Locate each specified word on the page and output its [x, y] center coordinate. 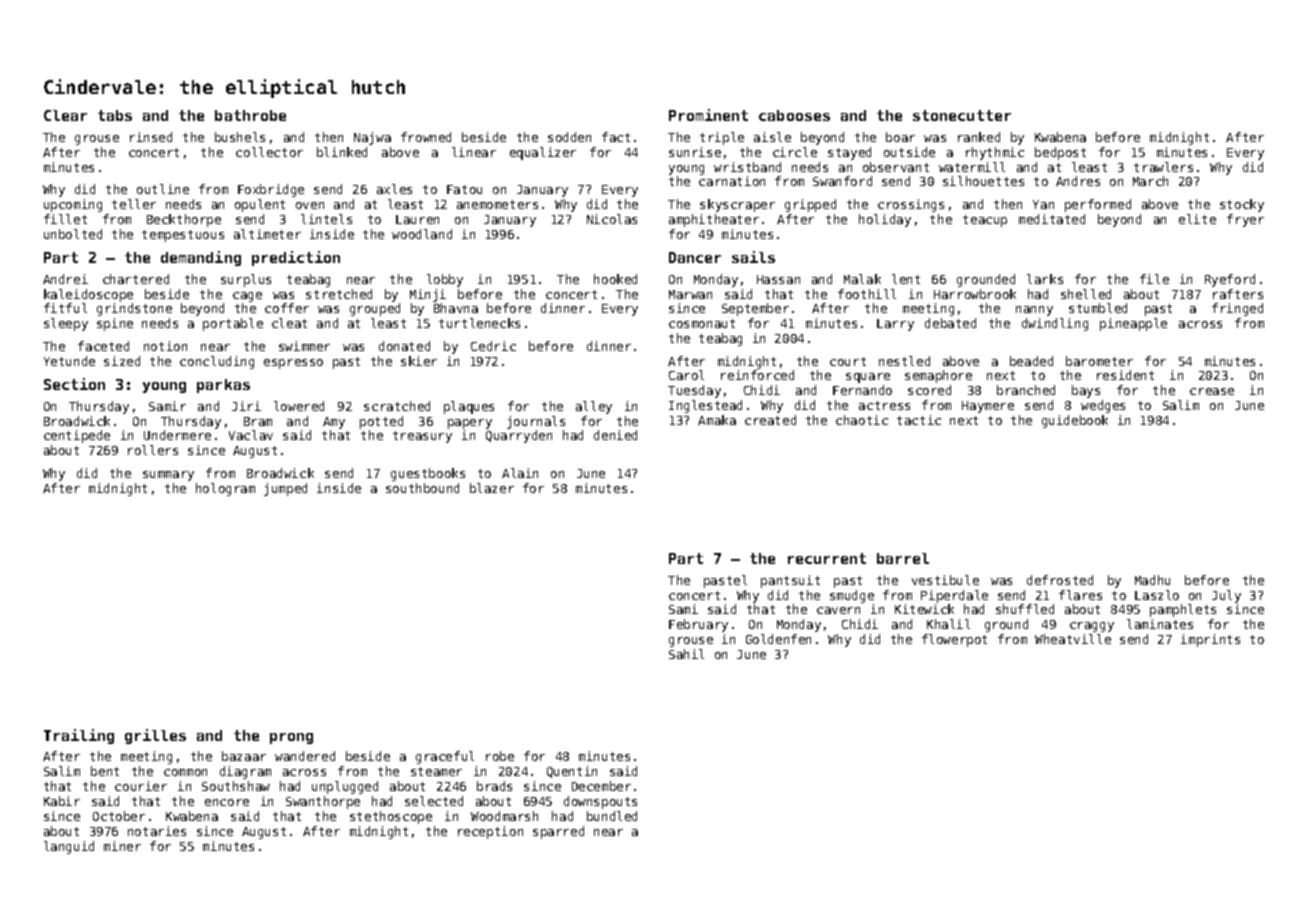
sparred [558, 832]
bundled [612, 816]
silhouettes [983, 181]
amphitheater [714, 220]
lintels [326, 219]
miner [122, 846]
